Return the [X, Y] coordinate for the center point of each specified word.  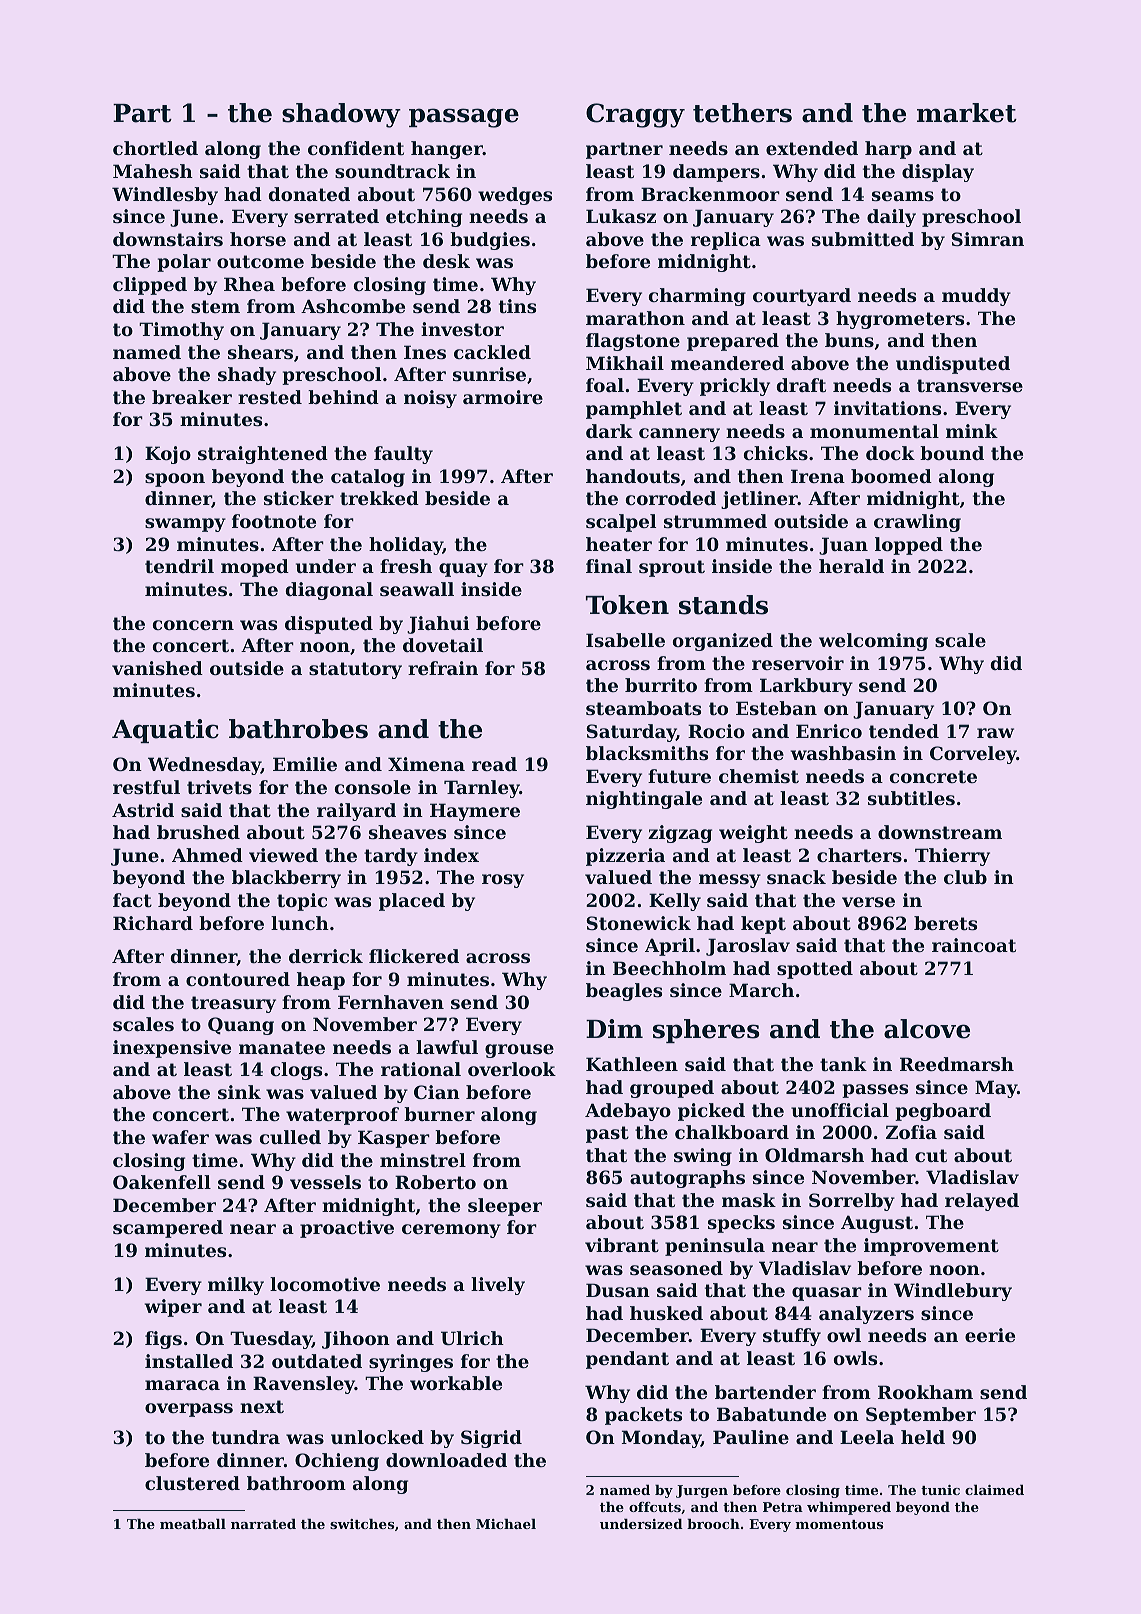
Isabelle [625, 640]
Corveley [973, 755]
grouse [519, 1051]
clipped [150, 286]
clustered [192, 1483]
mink [972, 431]
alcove [927, 1029]
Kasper [394, 1139]
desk [446, 261]
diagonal [329, 591]
